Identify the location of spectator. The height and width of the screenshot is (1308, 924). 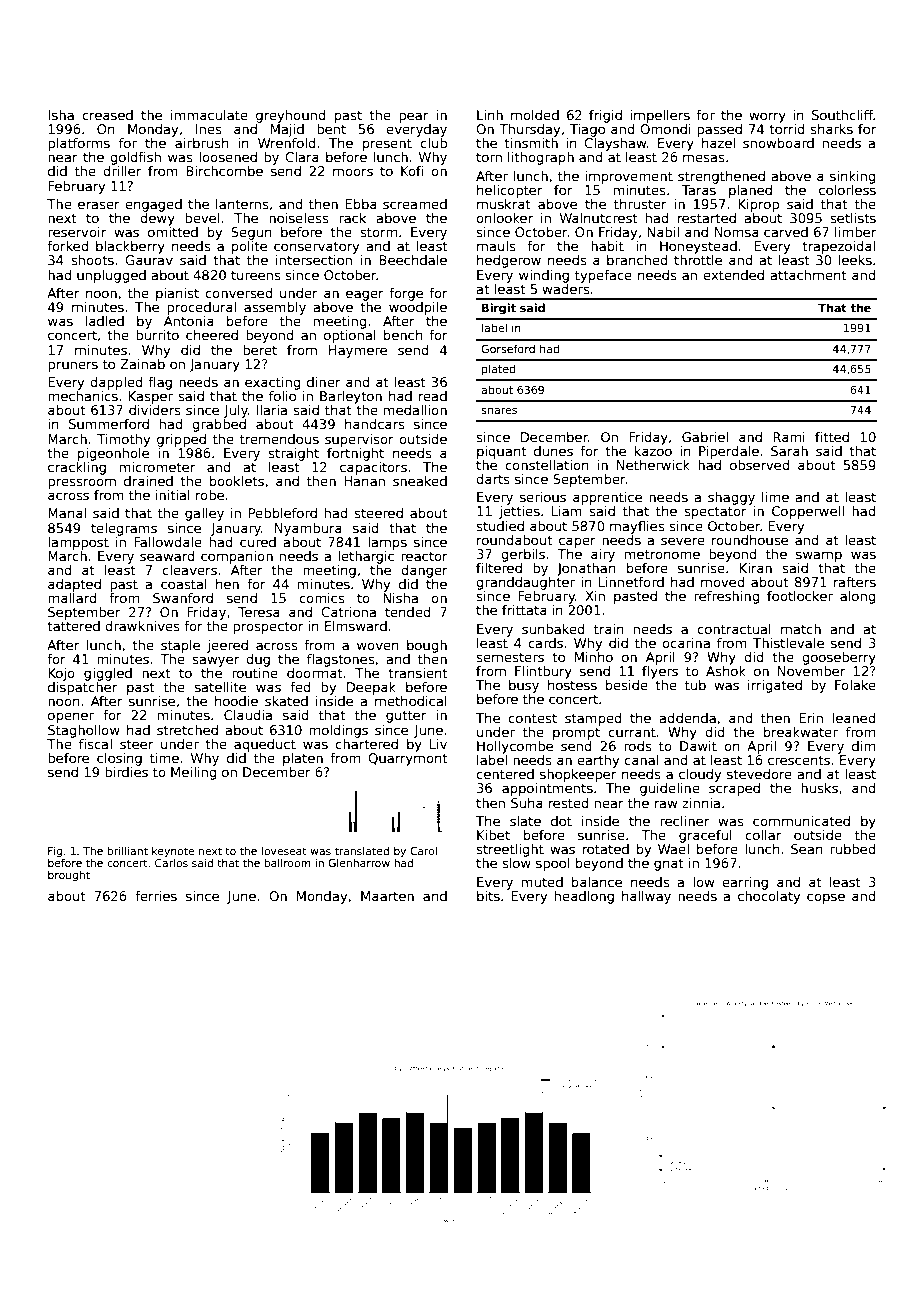
(715, 512).
